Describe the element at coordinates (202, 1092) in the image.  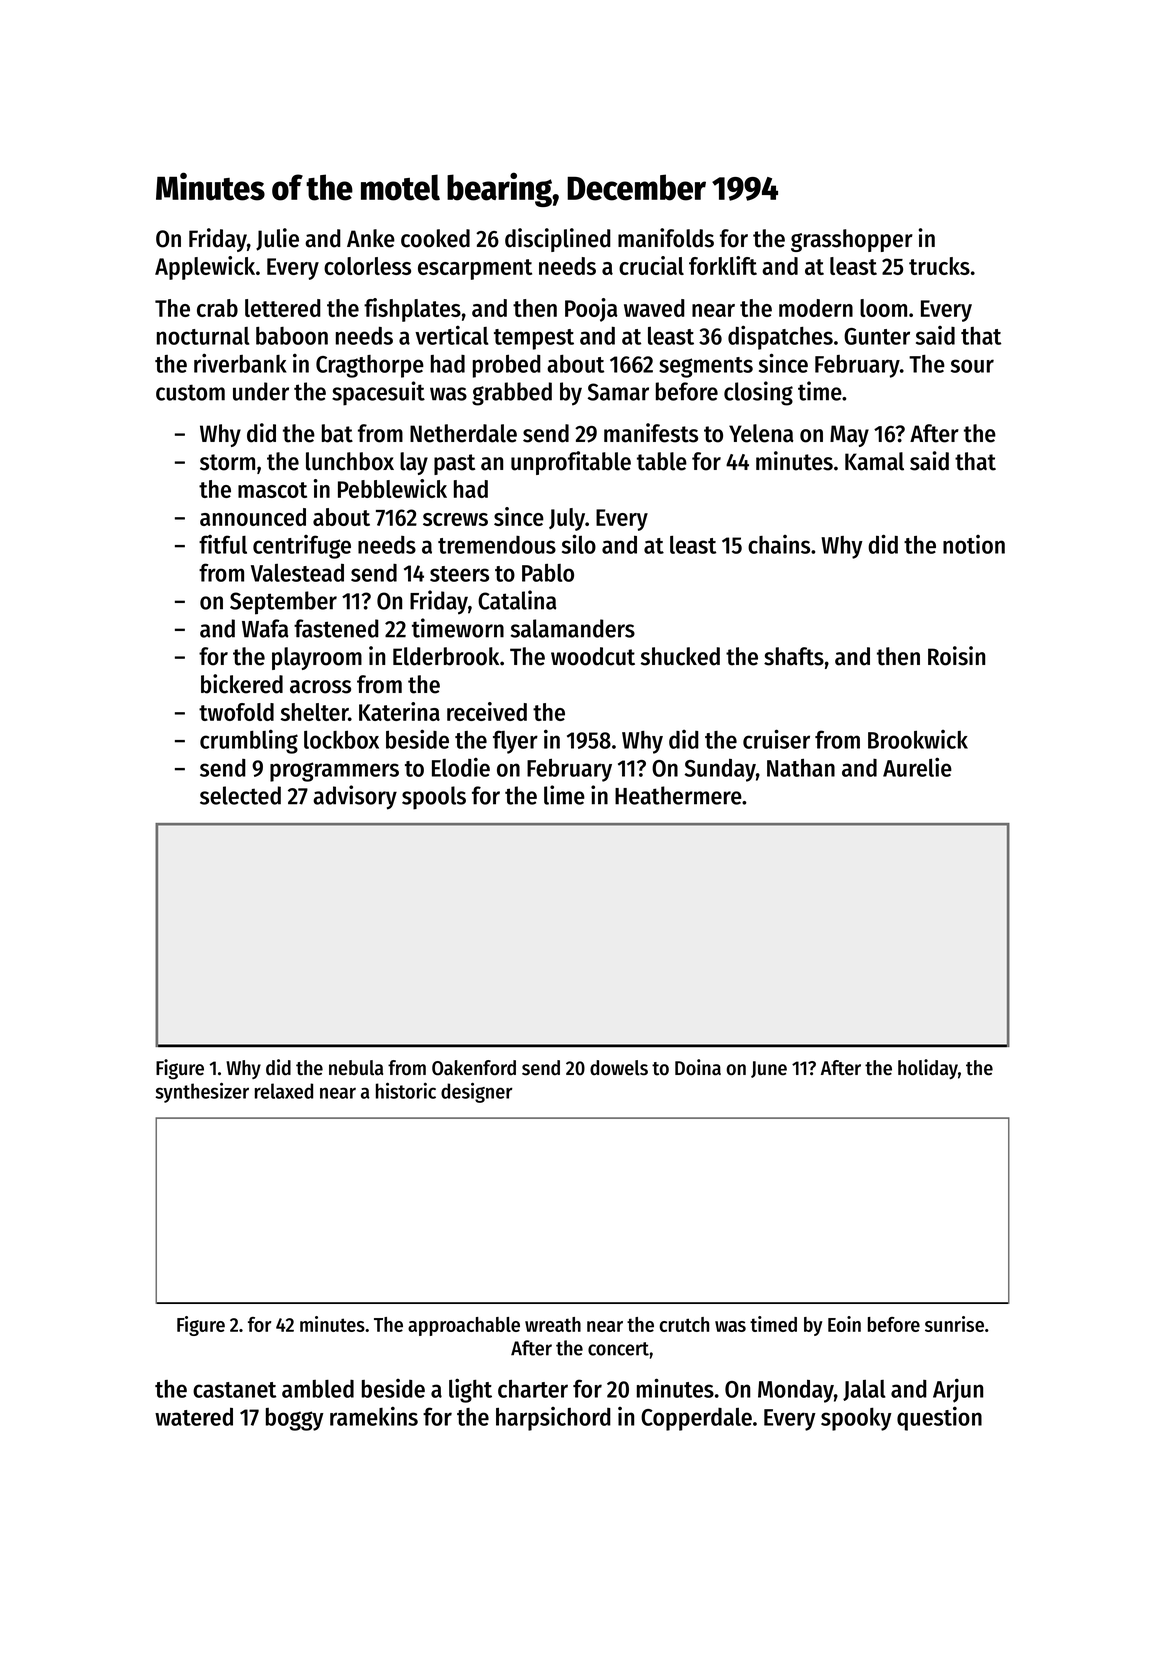
I see `synthesizer` at that location.
